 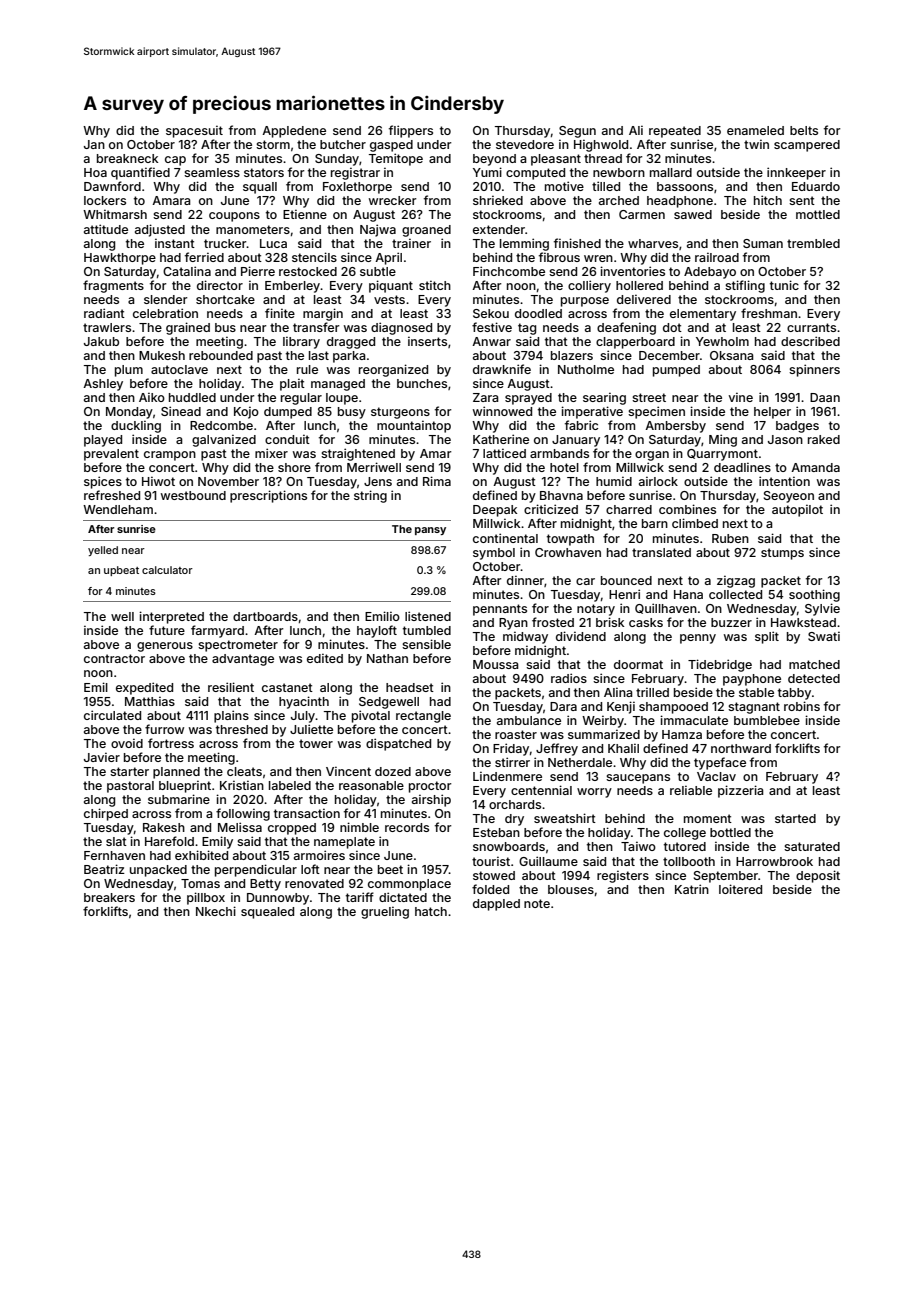 What do you see at coordinates (167, 570) in the page?
I see `calculator` at bounding box center [167, 570].
